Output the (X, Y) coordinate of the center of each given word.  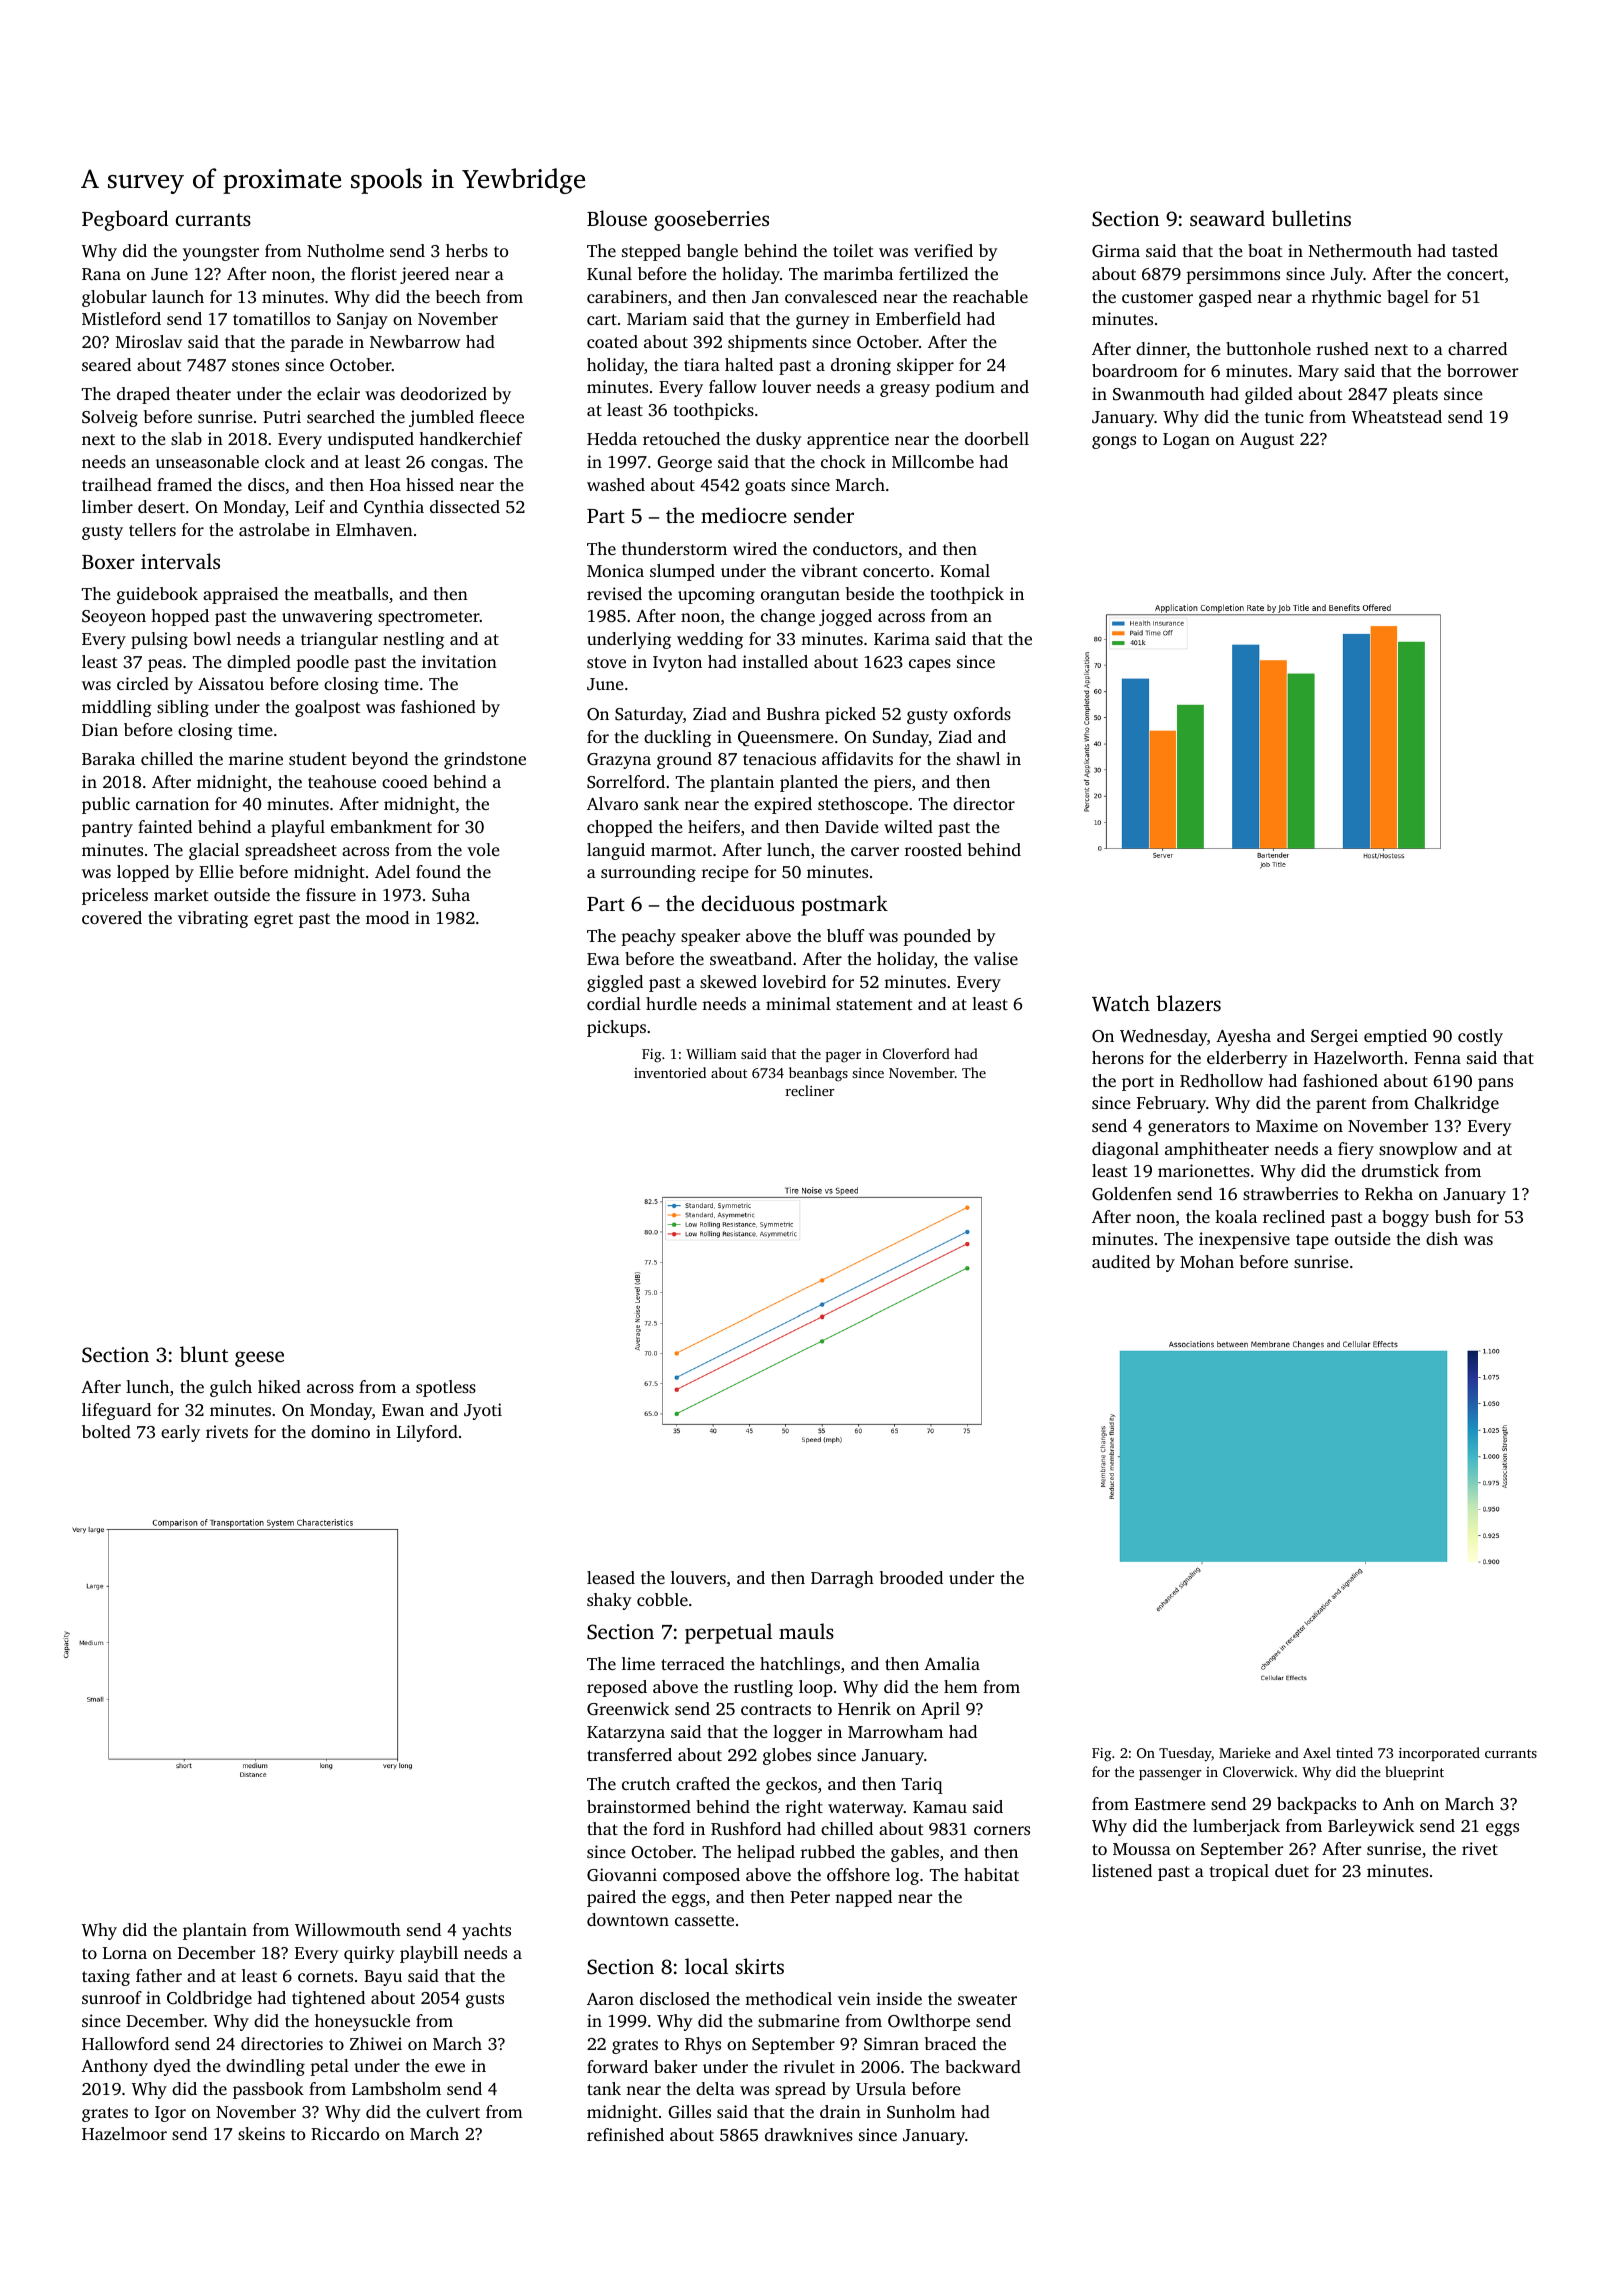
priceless (115, 896)
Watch (1121, 1003)
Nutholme (345, 250)
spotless (446, 1388)
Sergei (1334, 1037)
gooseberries (711, 220)
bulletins (1311, 218)
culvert (453, 2111)
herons (1118, 1057)
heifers (714, 826)
